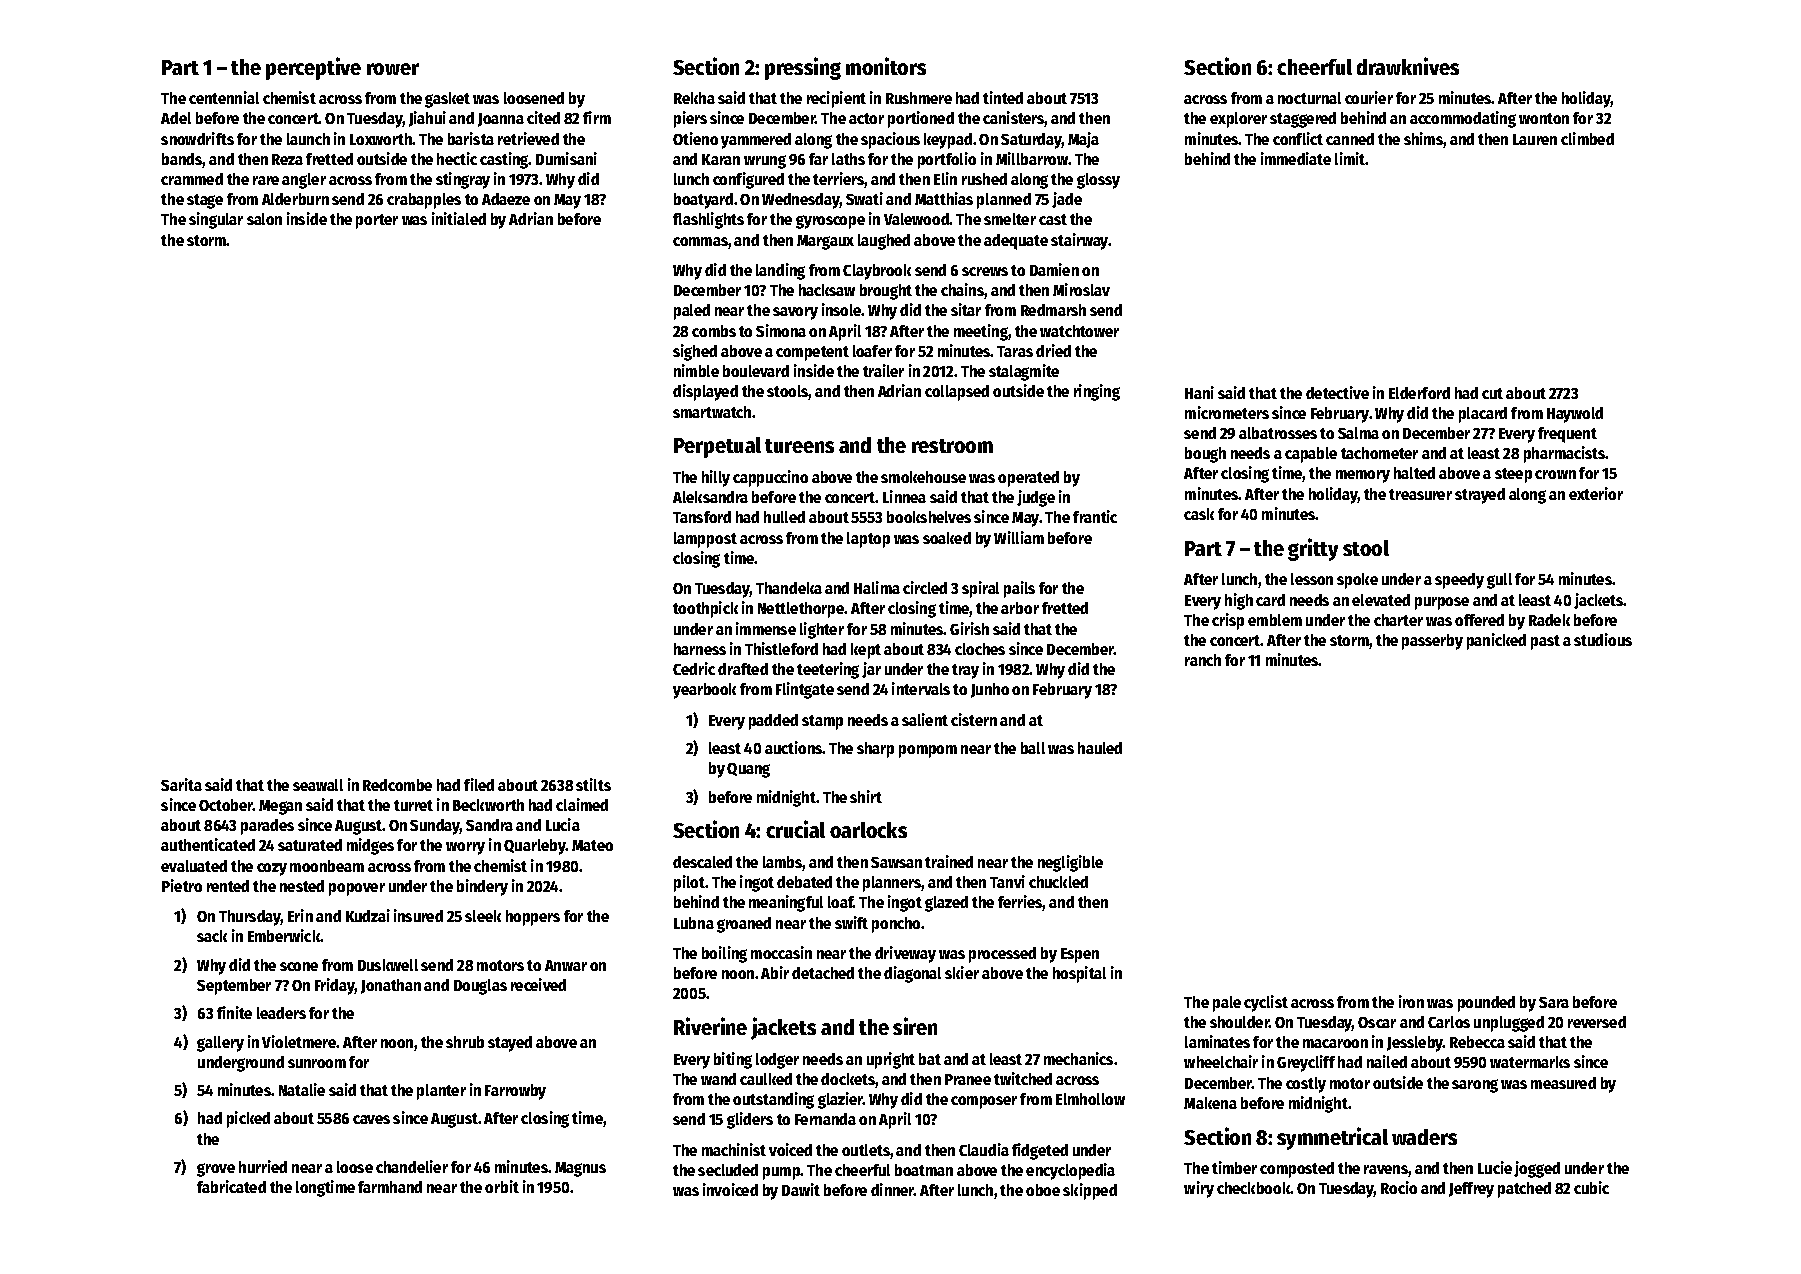 This image has height=1274, width=1801. What do you see at coordinates (952, 446) in the image?
I see `restroom` at bounding box center [952, 446].
